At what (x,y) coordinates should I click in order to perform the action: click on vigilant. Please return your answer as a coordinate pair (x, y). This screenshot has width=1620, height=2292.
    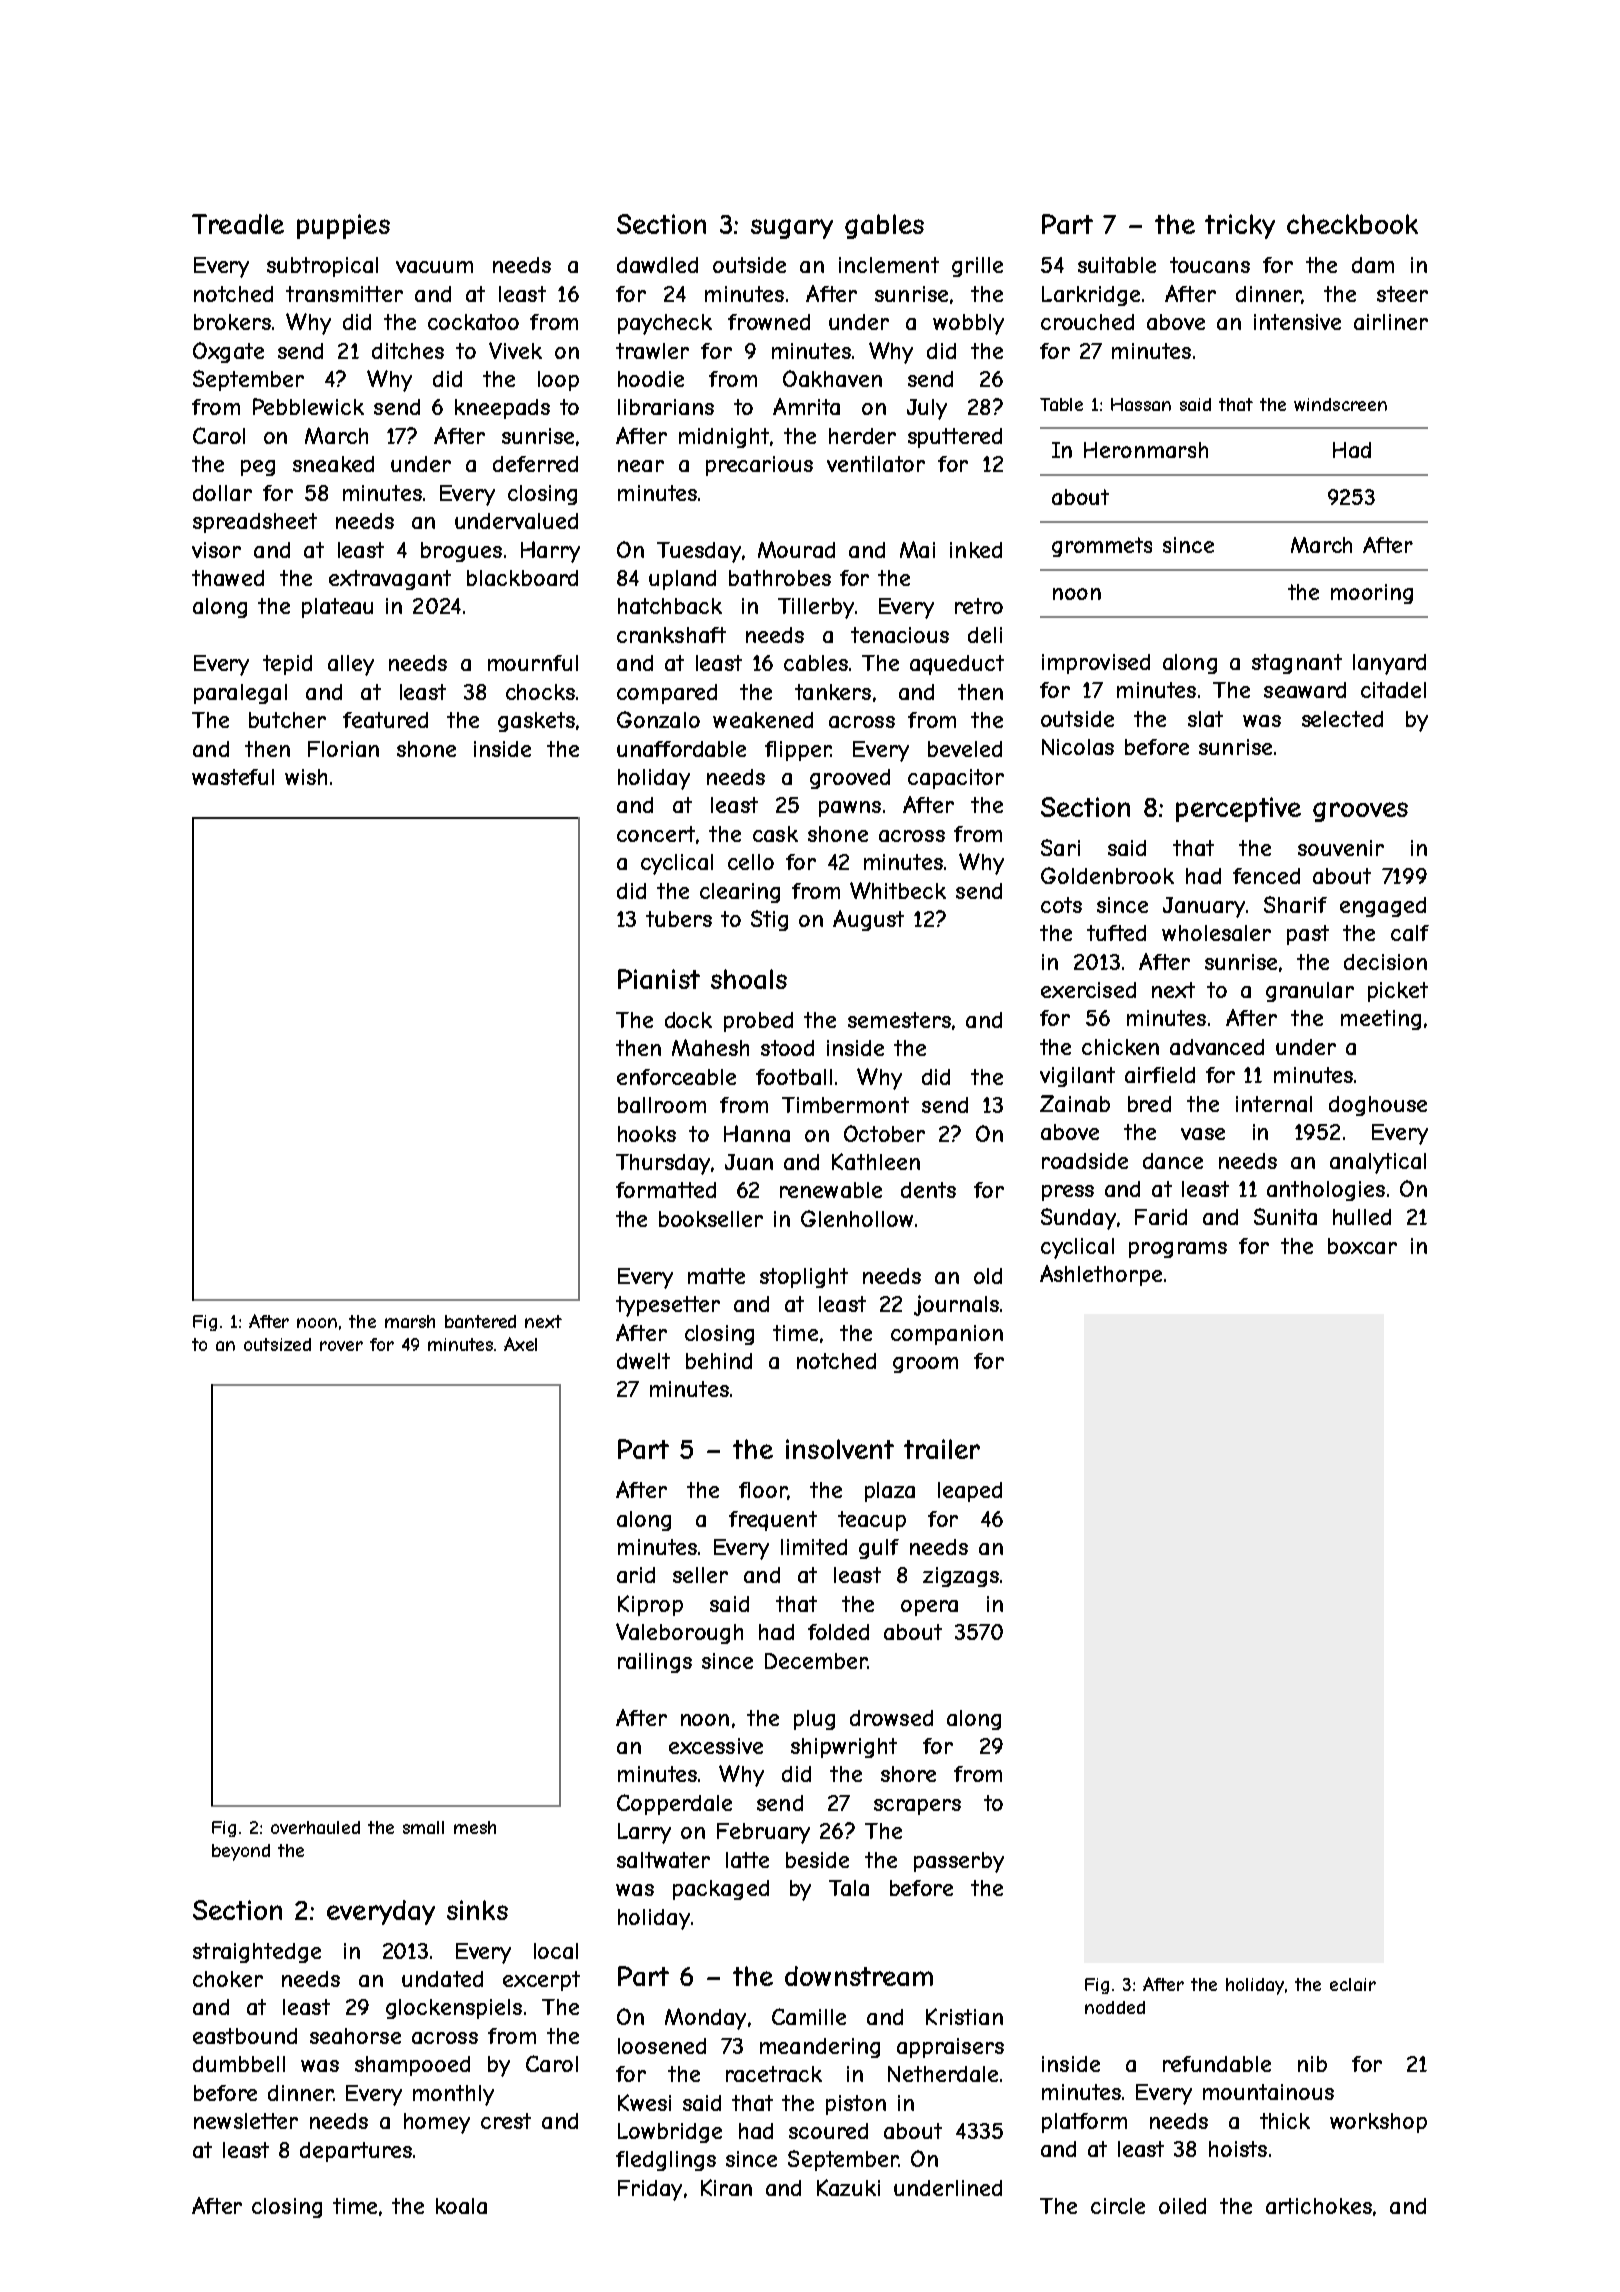
    Looking at the image, I should click on (1077, 1077).
